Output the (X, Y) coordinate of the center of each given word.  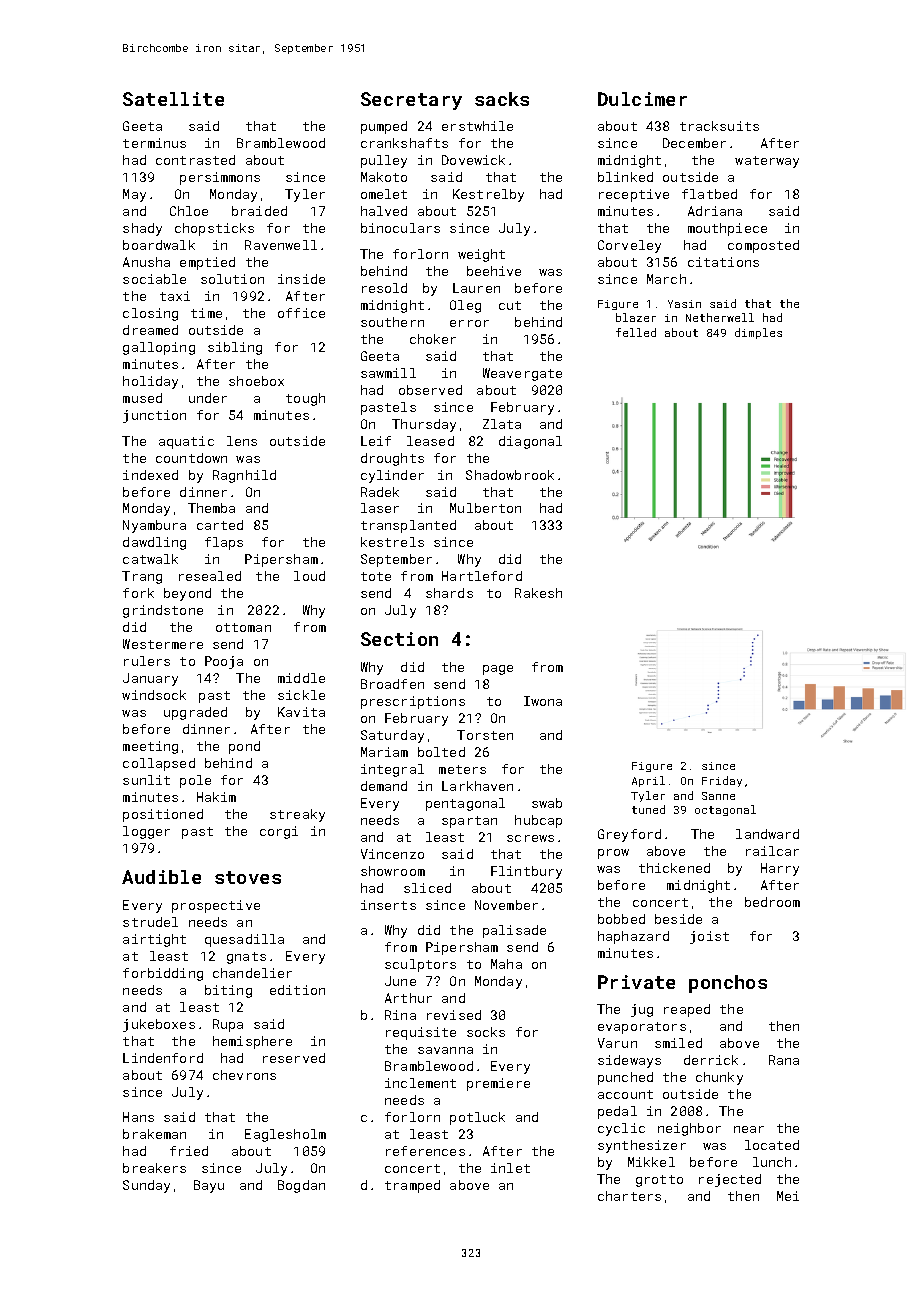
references (425, 1151)
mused (142, 398)
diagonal (530, 442)
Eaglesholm (285, 1135)
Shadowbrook (510, 475)
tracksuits (719, 126)
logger (146, 832)
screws (530, 838)
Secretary (411, 101)
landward (767, 834)
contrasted (195, 160)
